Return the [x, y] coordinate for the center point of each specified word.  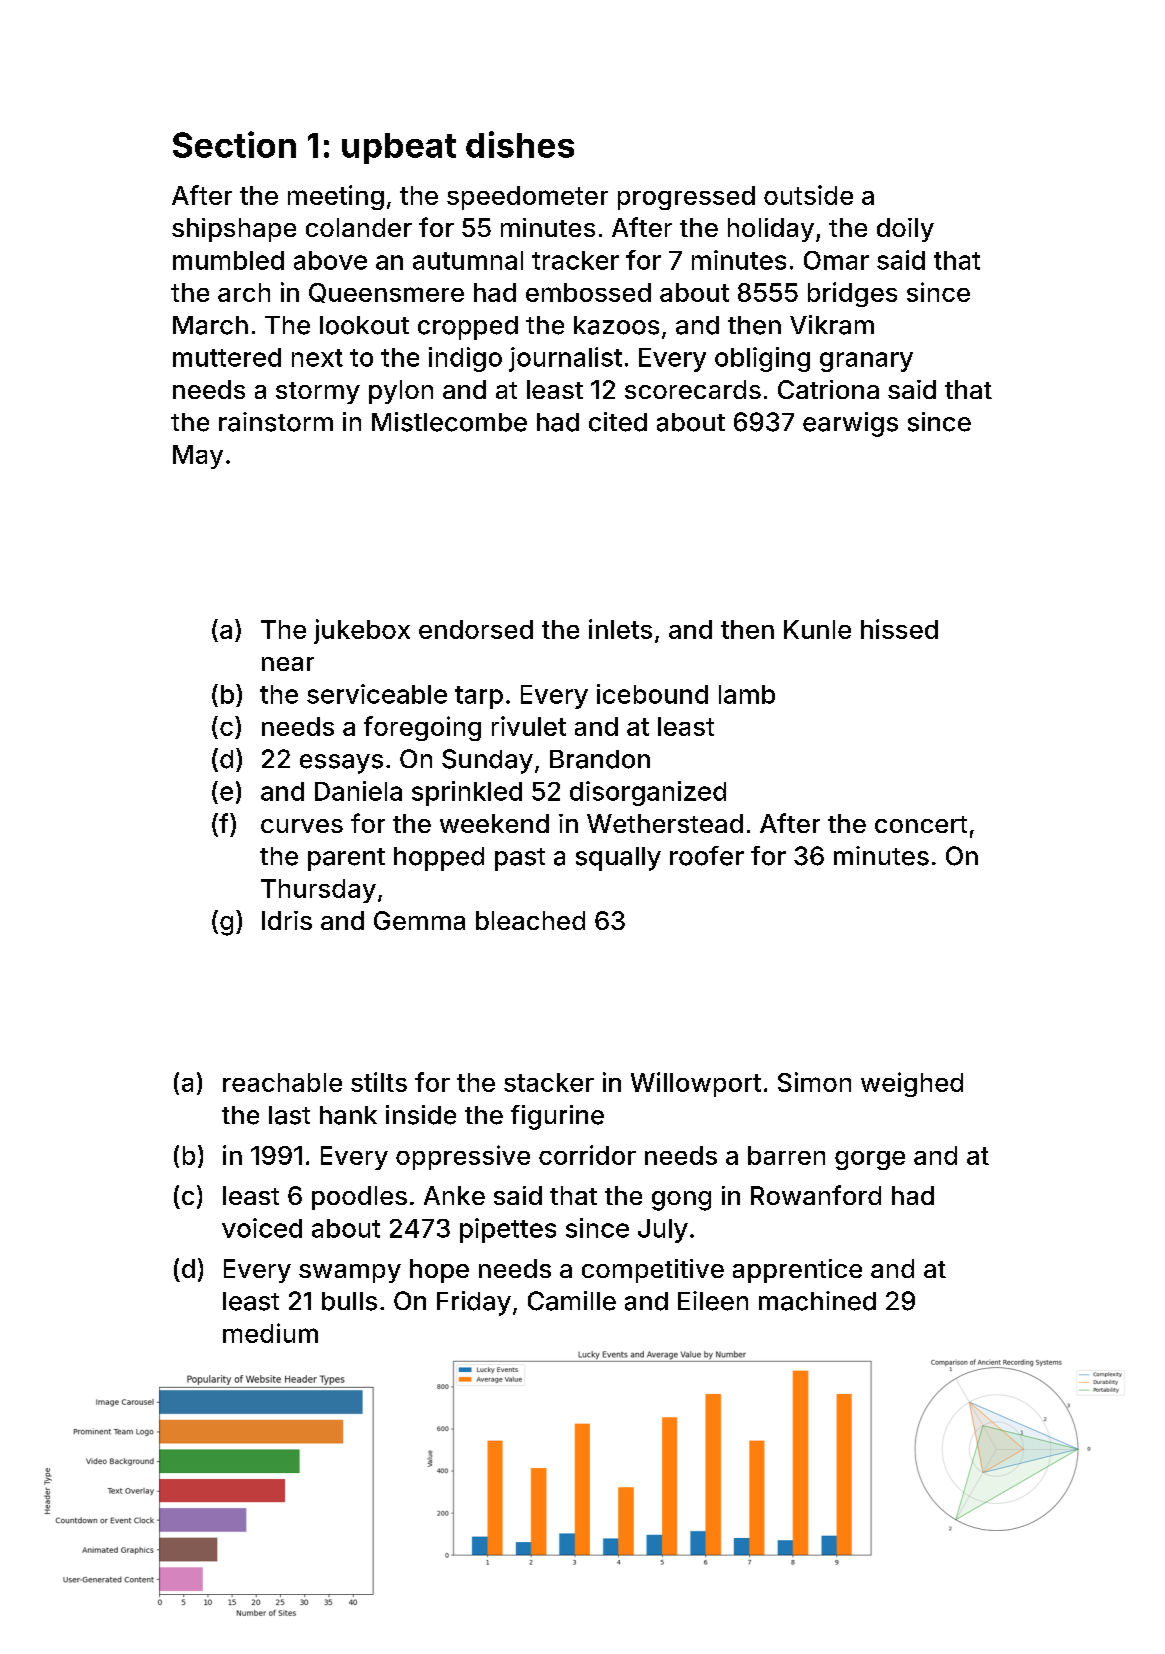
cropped [468, 328]
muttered [227, 357]
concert [921, 824]
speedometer [527, 198]
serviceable [377, 694]
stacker [549, 1082]
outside [808, 195]
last [289, 1115]
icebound [652, 694]
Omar [836, 260]
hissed [899, 629]
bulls [349, 1301]
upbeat [399, 148]
